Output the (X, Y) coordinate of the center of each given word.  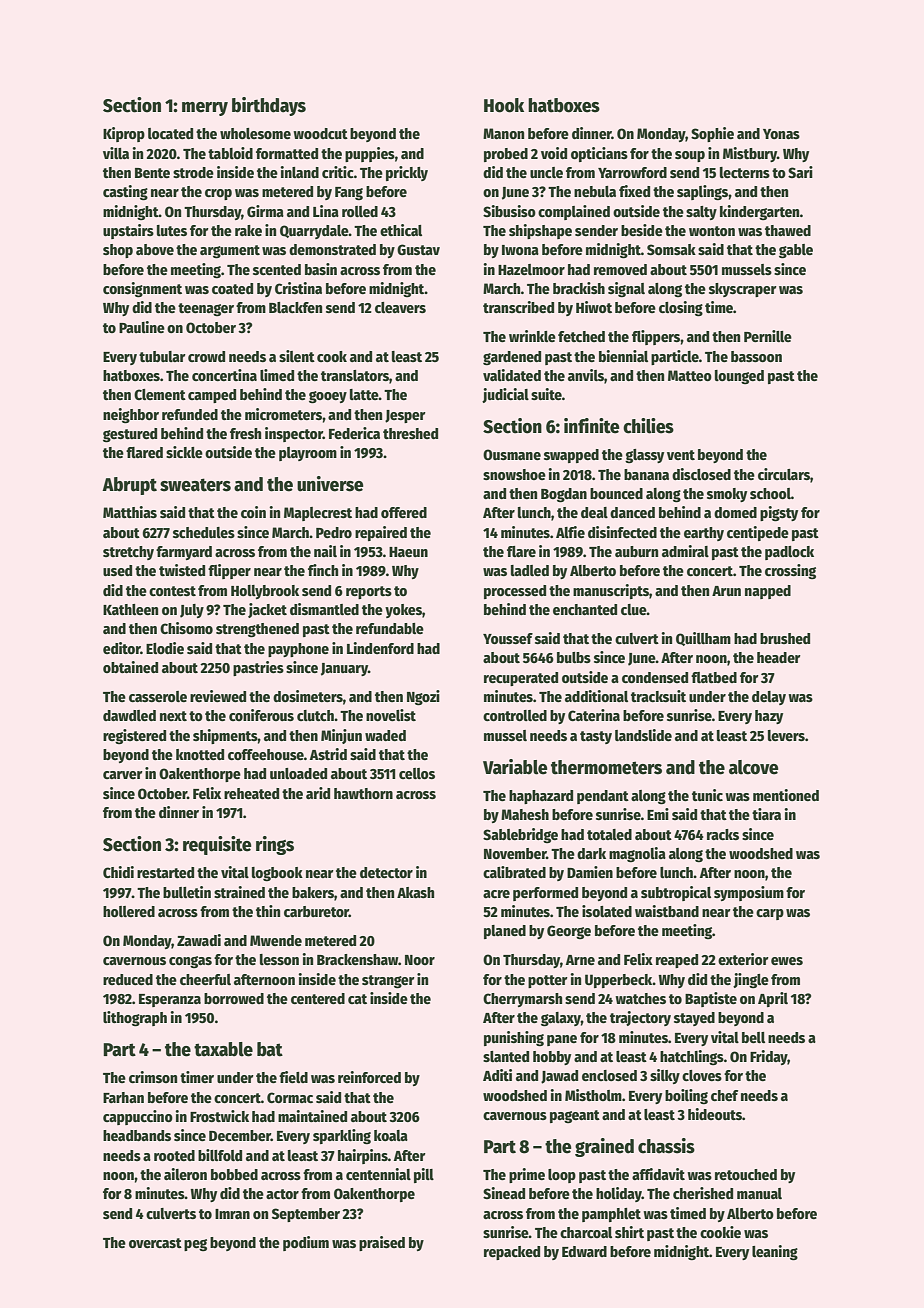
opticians (599, 154)
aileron (185, 1174)
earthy (704, 534)
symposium (749, 893)
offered (404, 512)
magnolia (637, 855)
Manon (503, 133)
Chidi (118, 872)
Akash (415, 892)
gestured (130, 435)
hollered (129, 911)
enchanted (585, 609)
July (192, 611)
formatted (287, 153)
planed (505, 932)
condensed (655, 677)
